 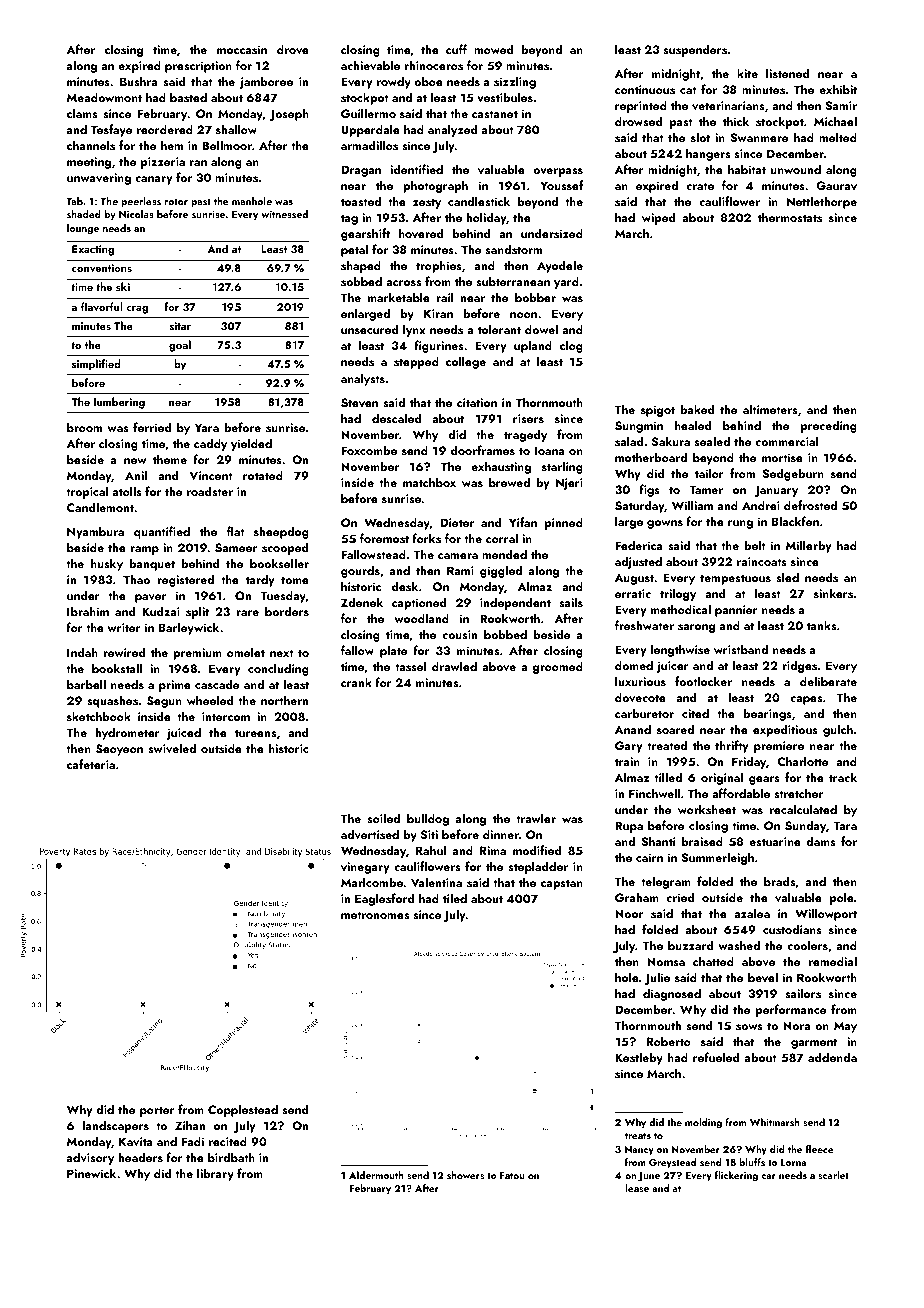 What do you see at coordinates (505, 97) in the document?
I see `vestibules` at bounding box center [505, 97].
